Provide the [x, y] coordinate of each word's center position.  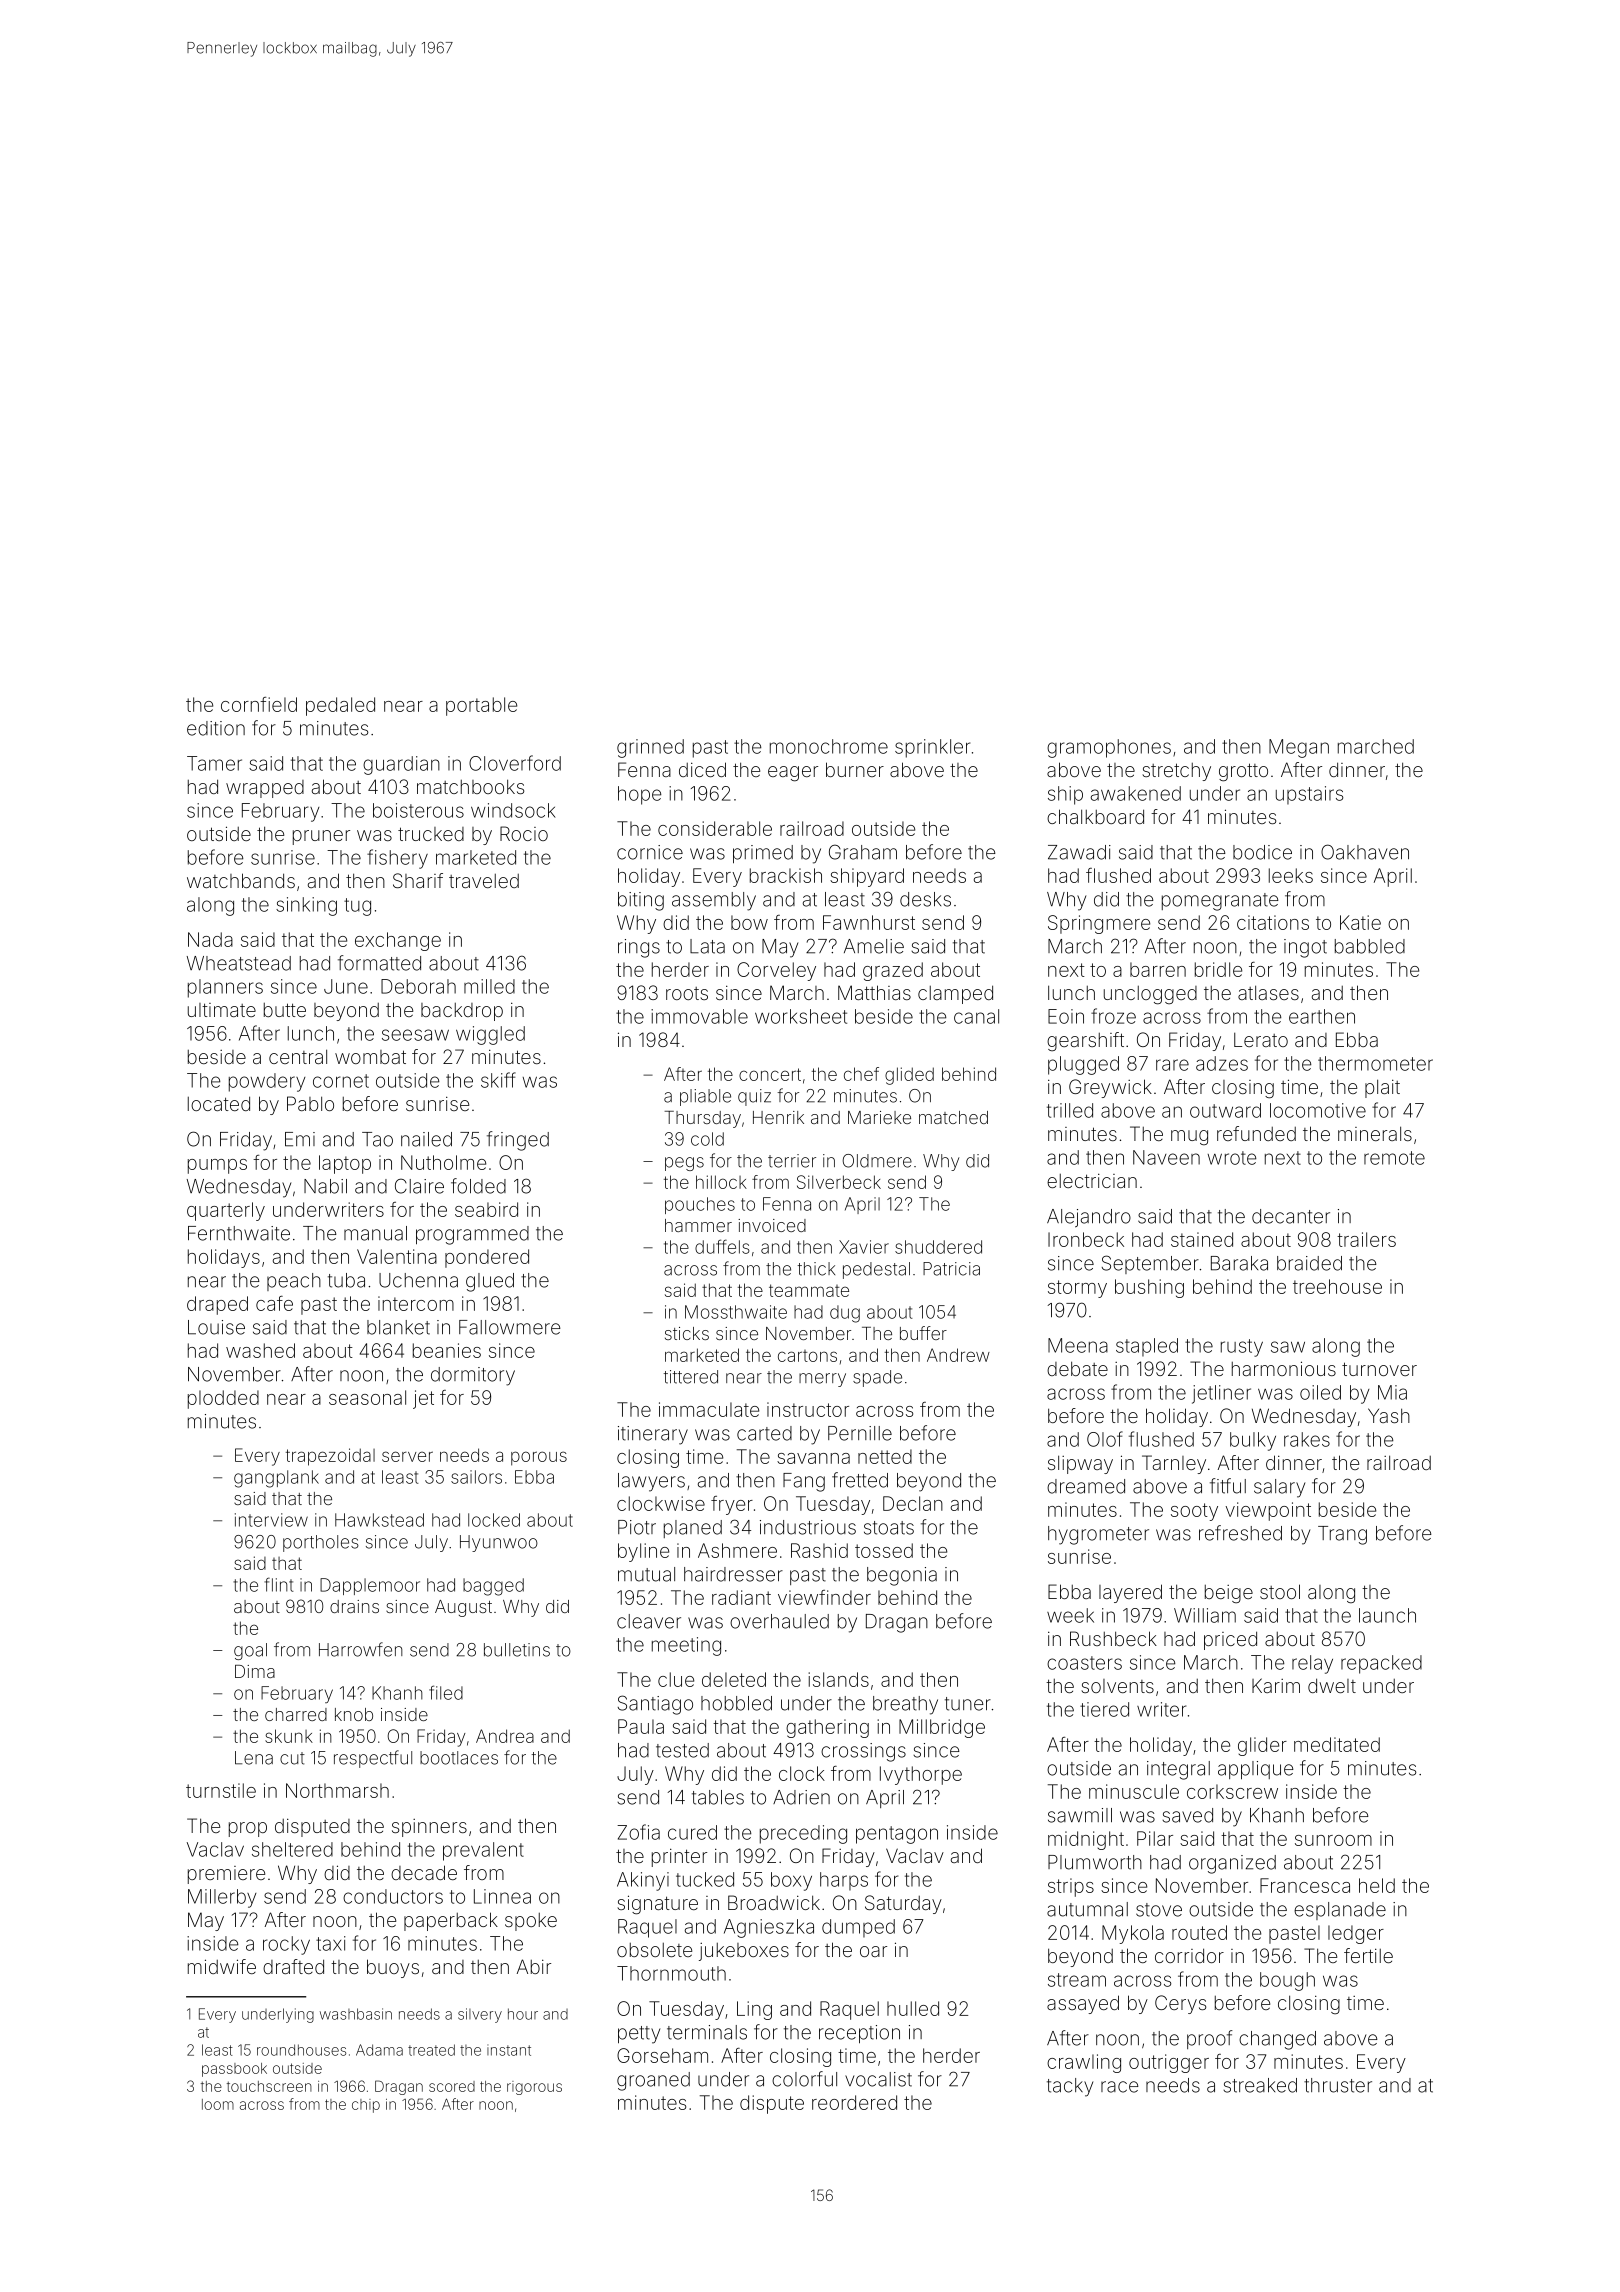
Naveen [1166, 1157]
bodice [1262, 852]
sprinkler [932, 748]
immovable [699, 1016]
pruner [321, 837]
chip [366, 2106]
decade [424, 1872]
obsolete [654, 1950]
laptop [345, 1164]
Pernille [860, 1433]
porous [539, 1458]
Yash [1389, 1415]
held [1377, 1885]
